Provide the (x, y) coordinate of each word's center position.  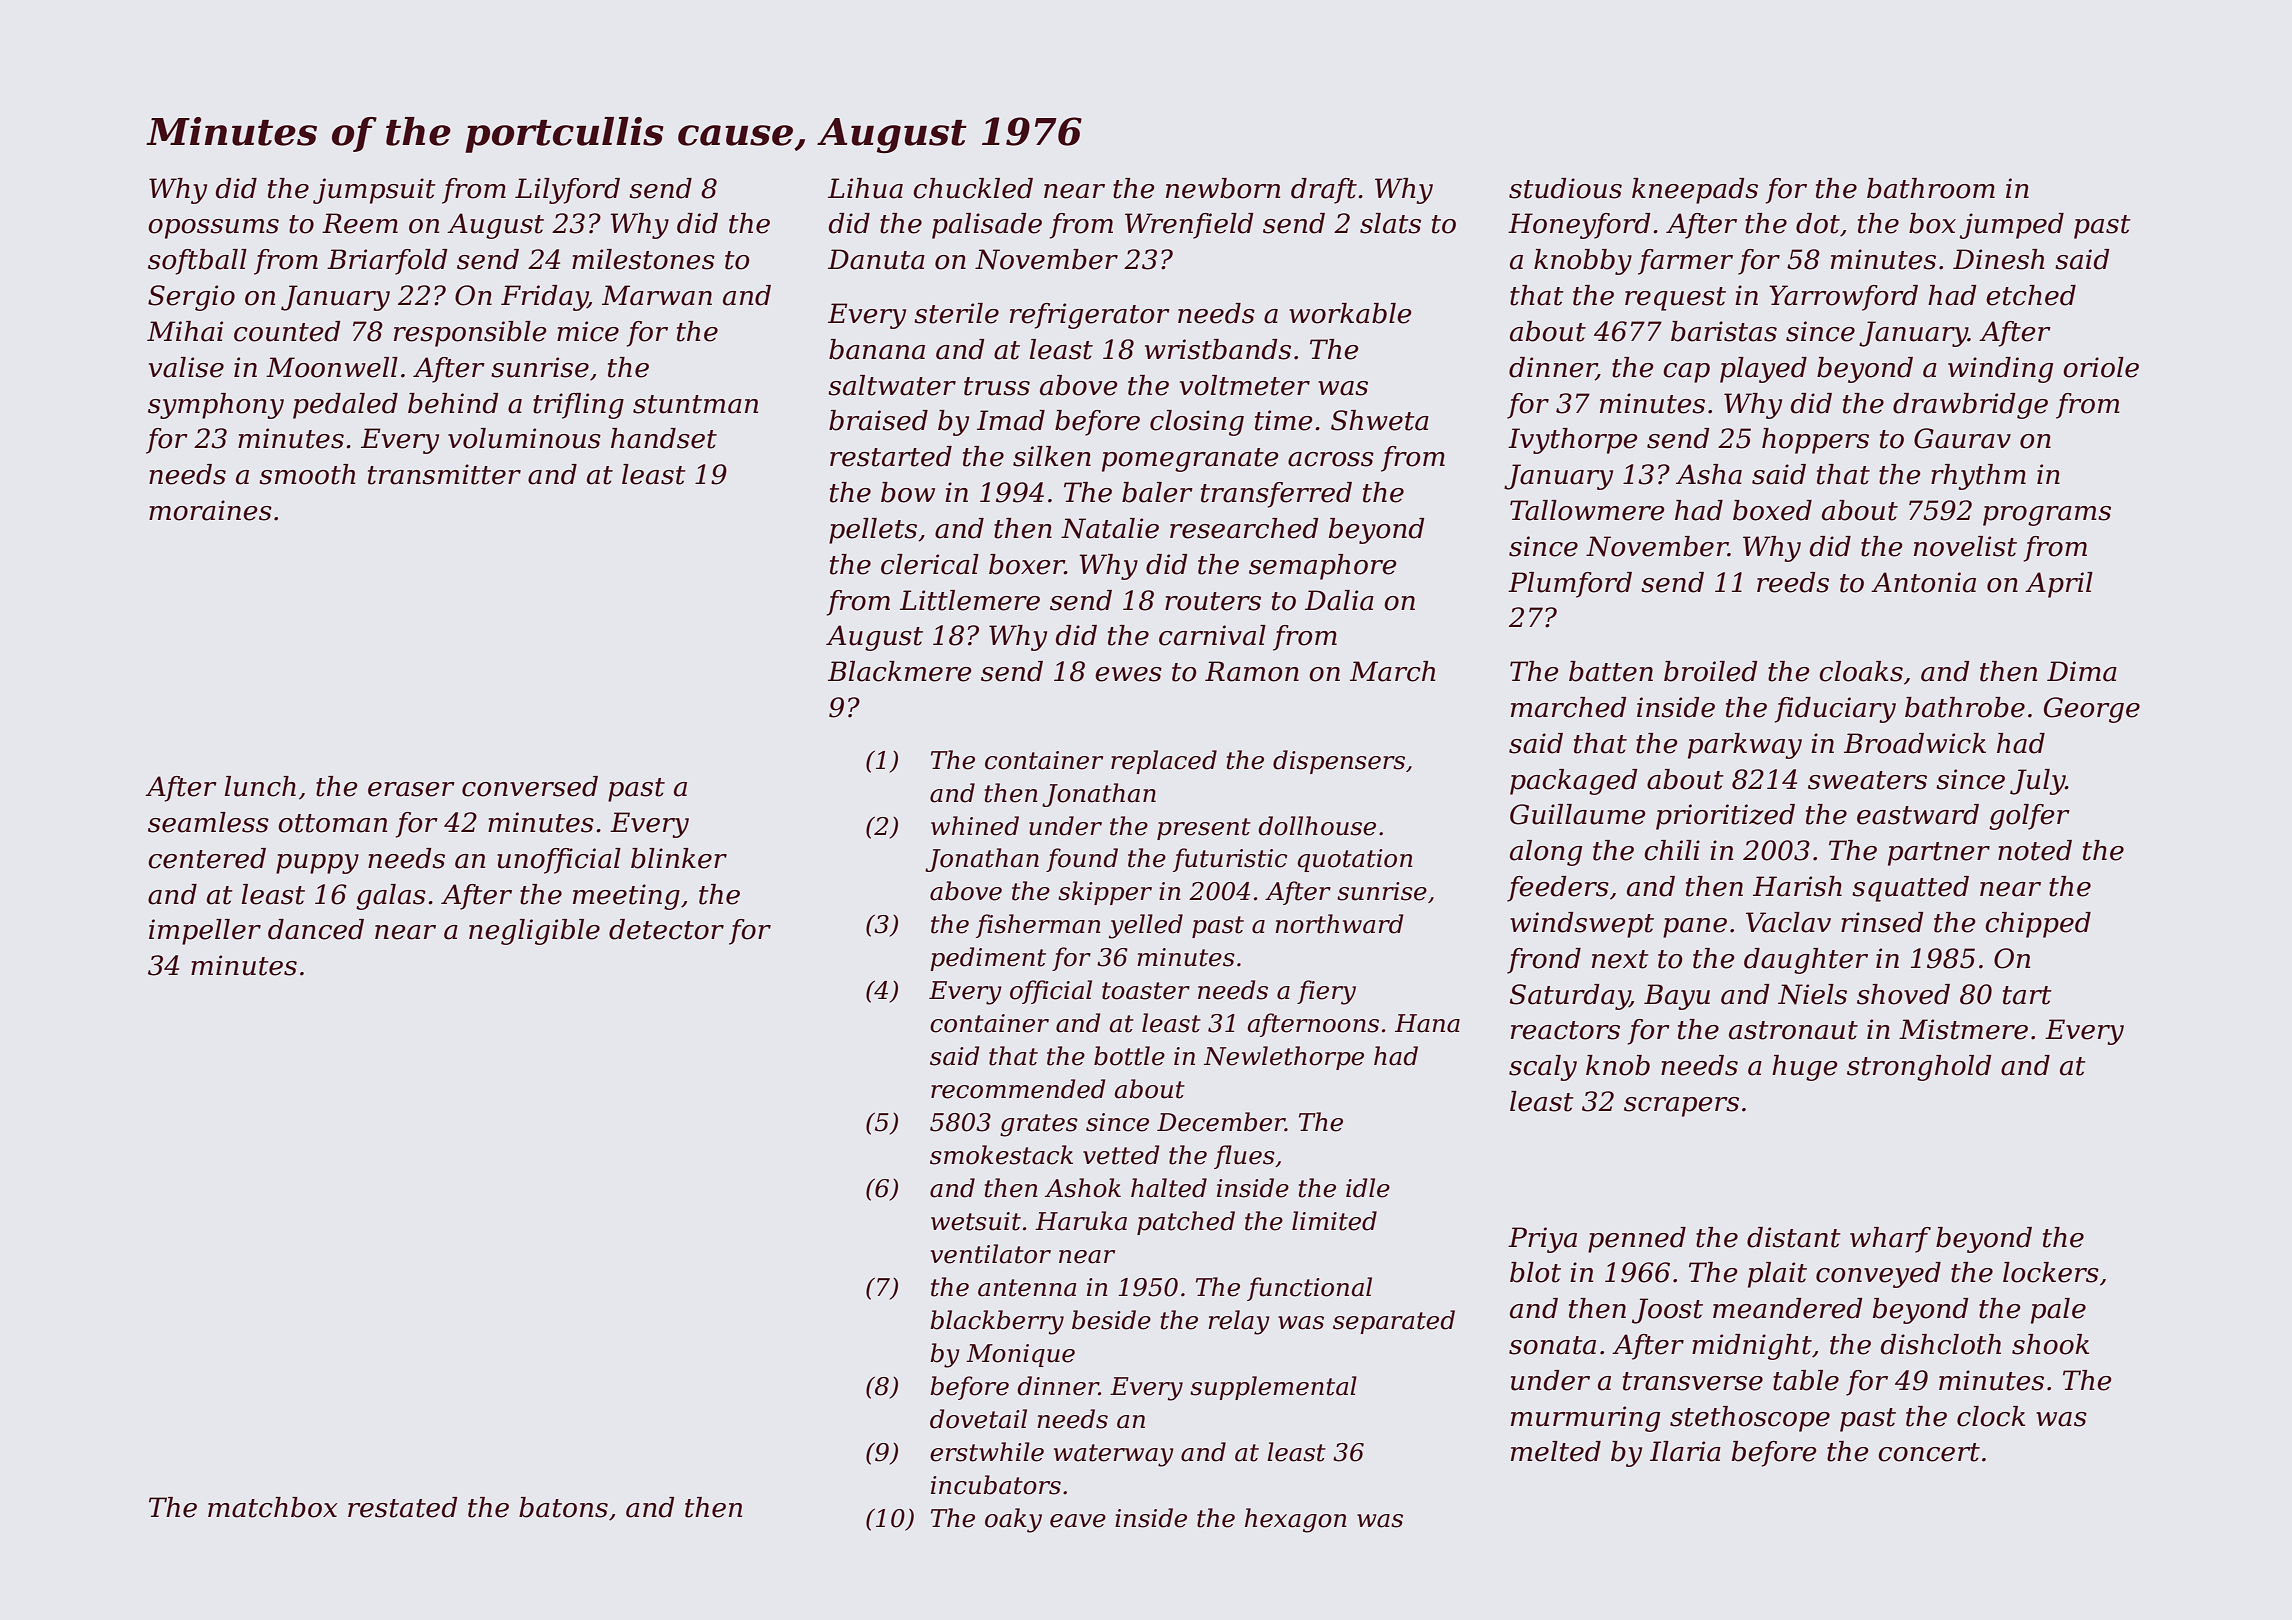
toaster (1146, 991)
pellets (873, 531)
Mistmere (1963, 1029)
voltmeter (1245, 385)
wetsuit (976, 1221)
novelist (1965, 546)
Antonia (1923, 582)
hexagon (1296, 1520)
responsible (470, 334)
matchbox (273, 1507)
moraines (210, 510)
